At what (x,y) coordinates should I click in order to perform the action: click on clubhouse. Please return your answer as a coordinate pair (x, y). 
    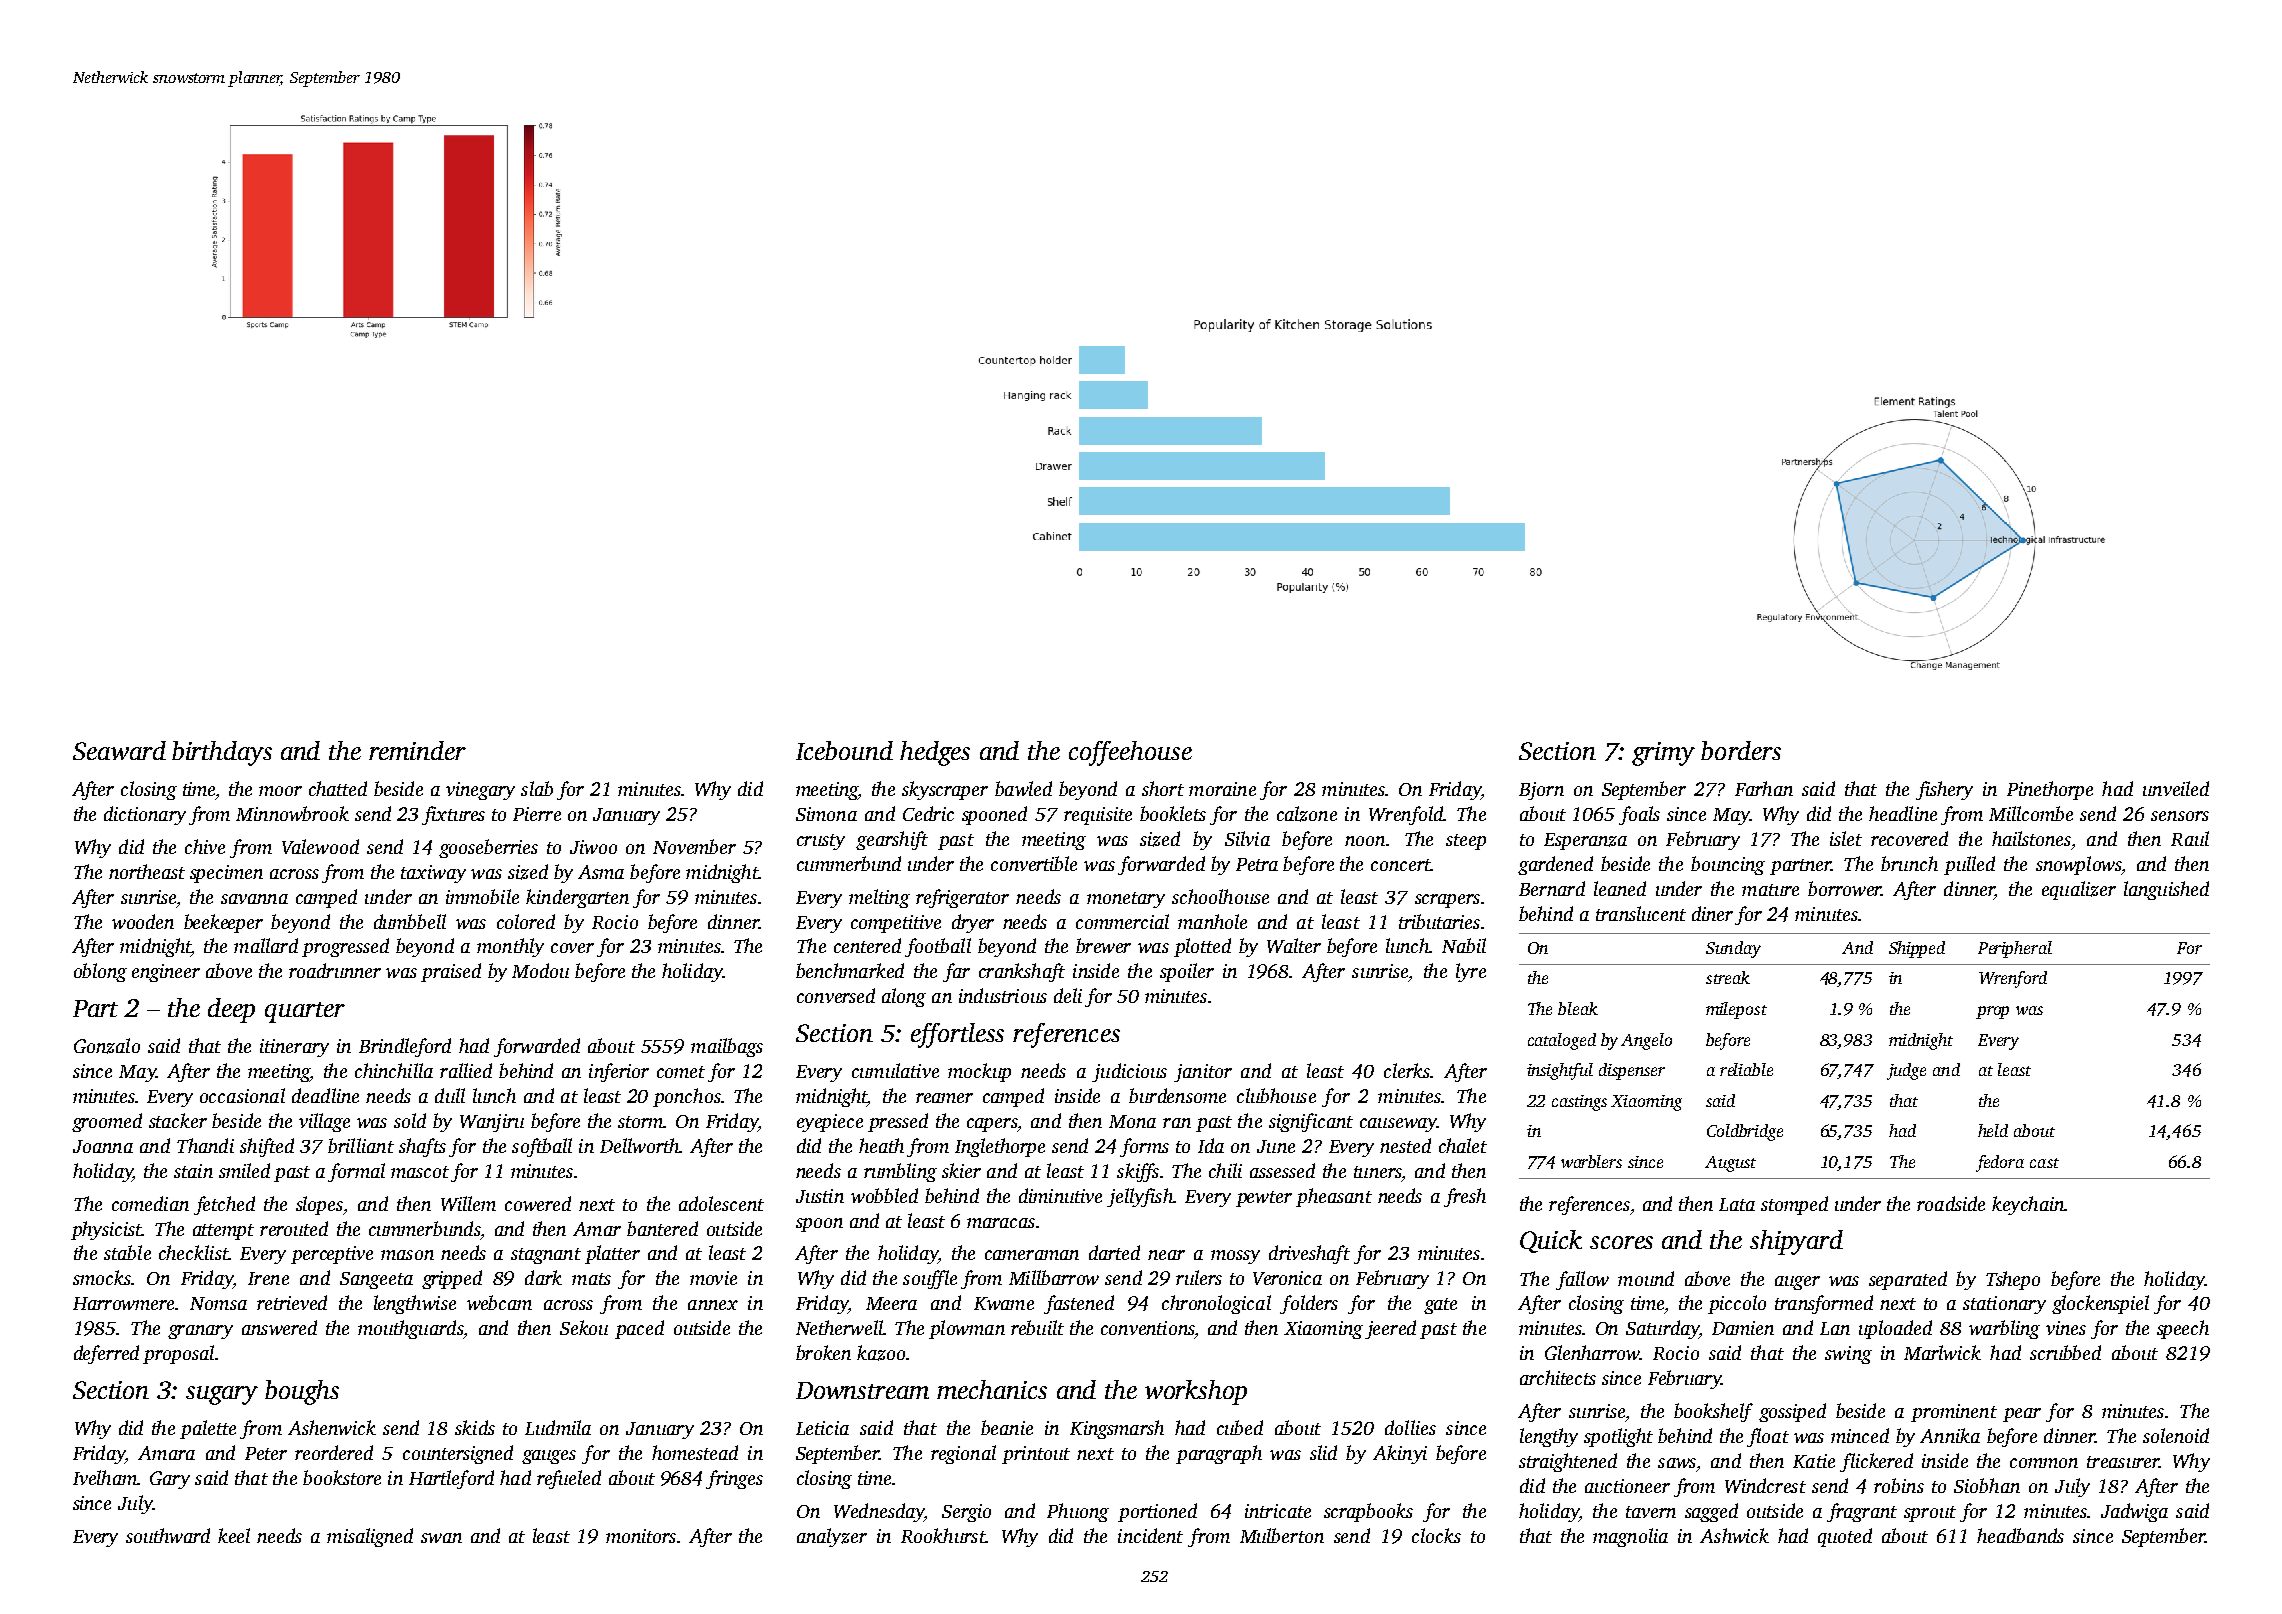
    Looking at the image, I should click on (1276, 1095).
